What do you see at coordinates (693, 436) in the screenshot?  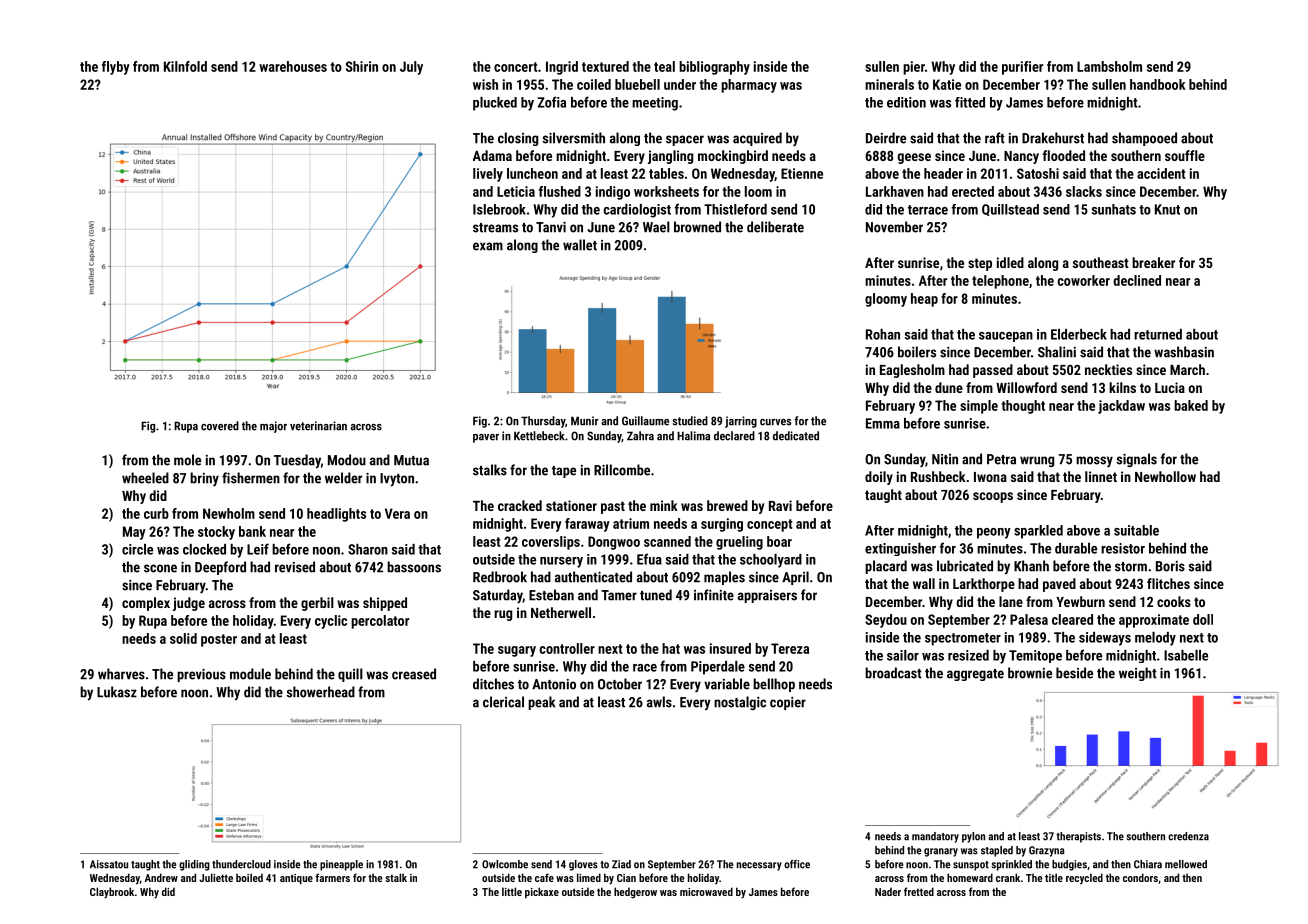 I see `Halima` at bounding box center [693, 436].
